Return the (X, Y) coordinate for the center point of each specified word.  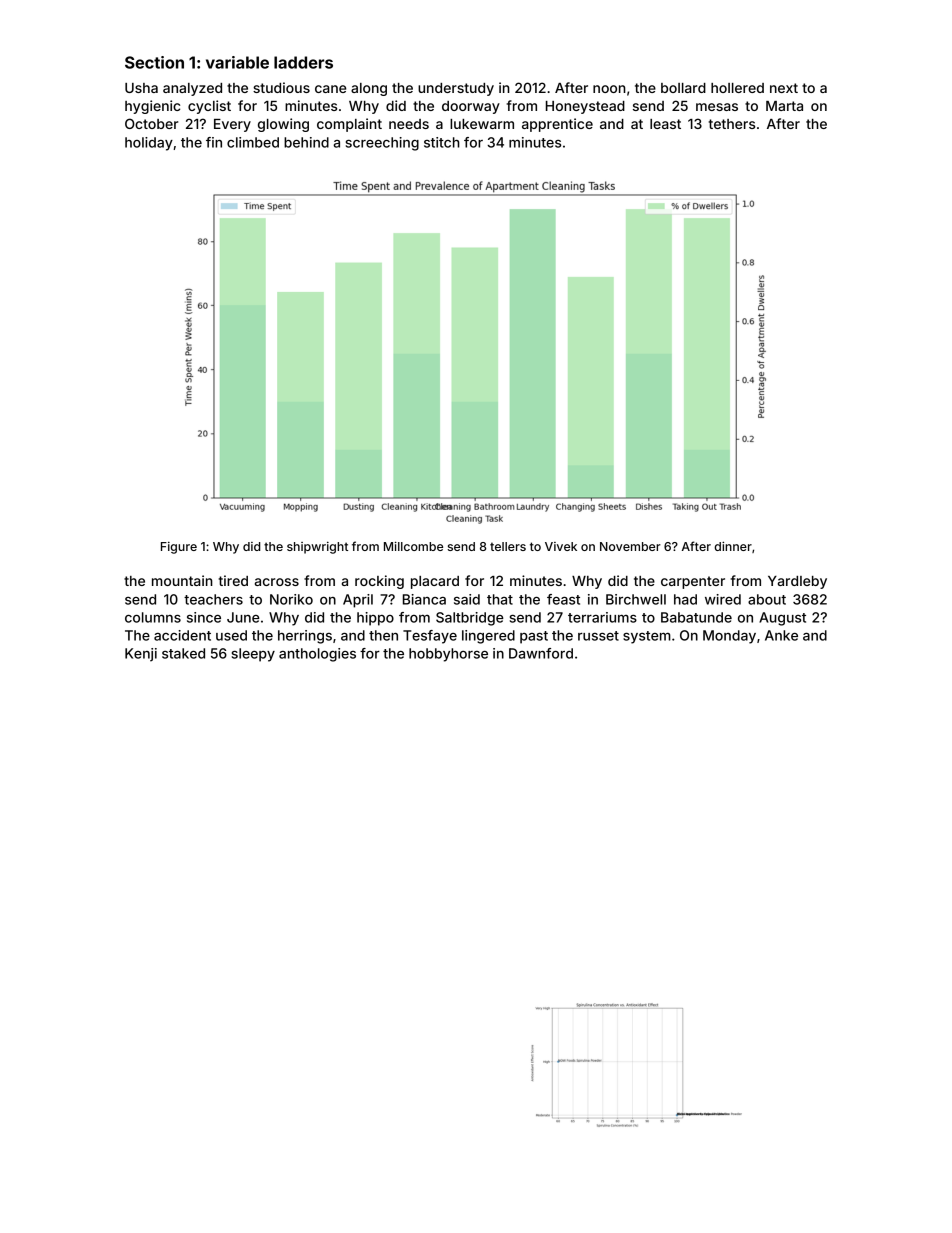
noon (609, 89)
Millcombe (413, 546)
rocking (379, 582)
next (784, 88)
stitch (442, 142)
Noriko (291, 599)
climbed (253, 142)
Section (154, 62)
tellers (508, 546)
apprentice (557, 125)
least (665, 124)
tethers (732, 124)
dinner (733, 546)
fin (214, 142)
